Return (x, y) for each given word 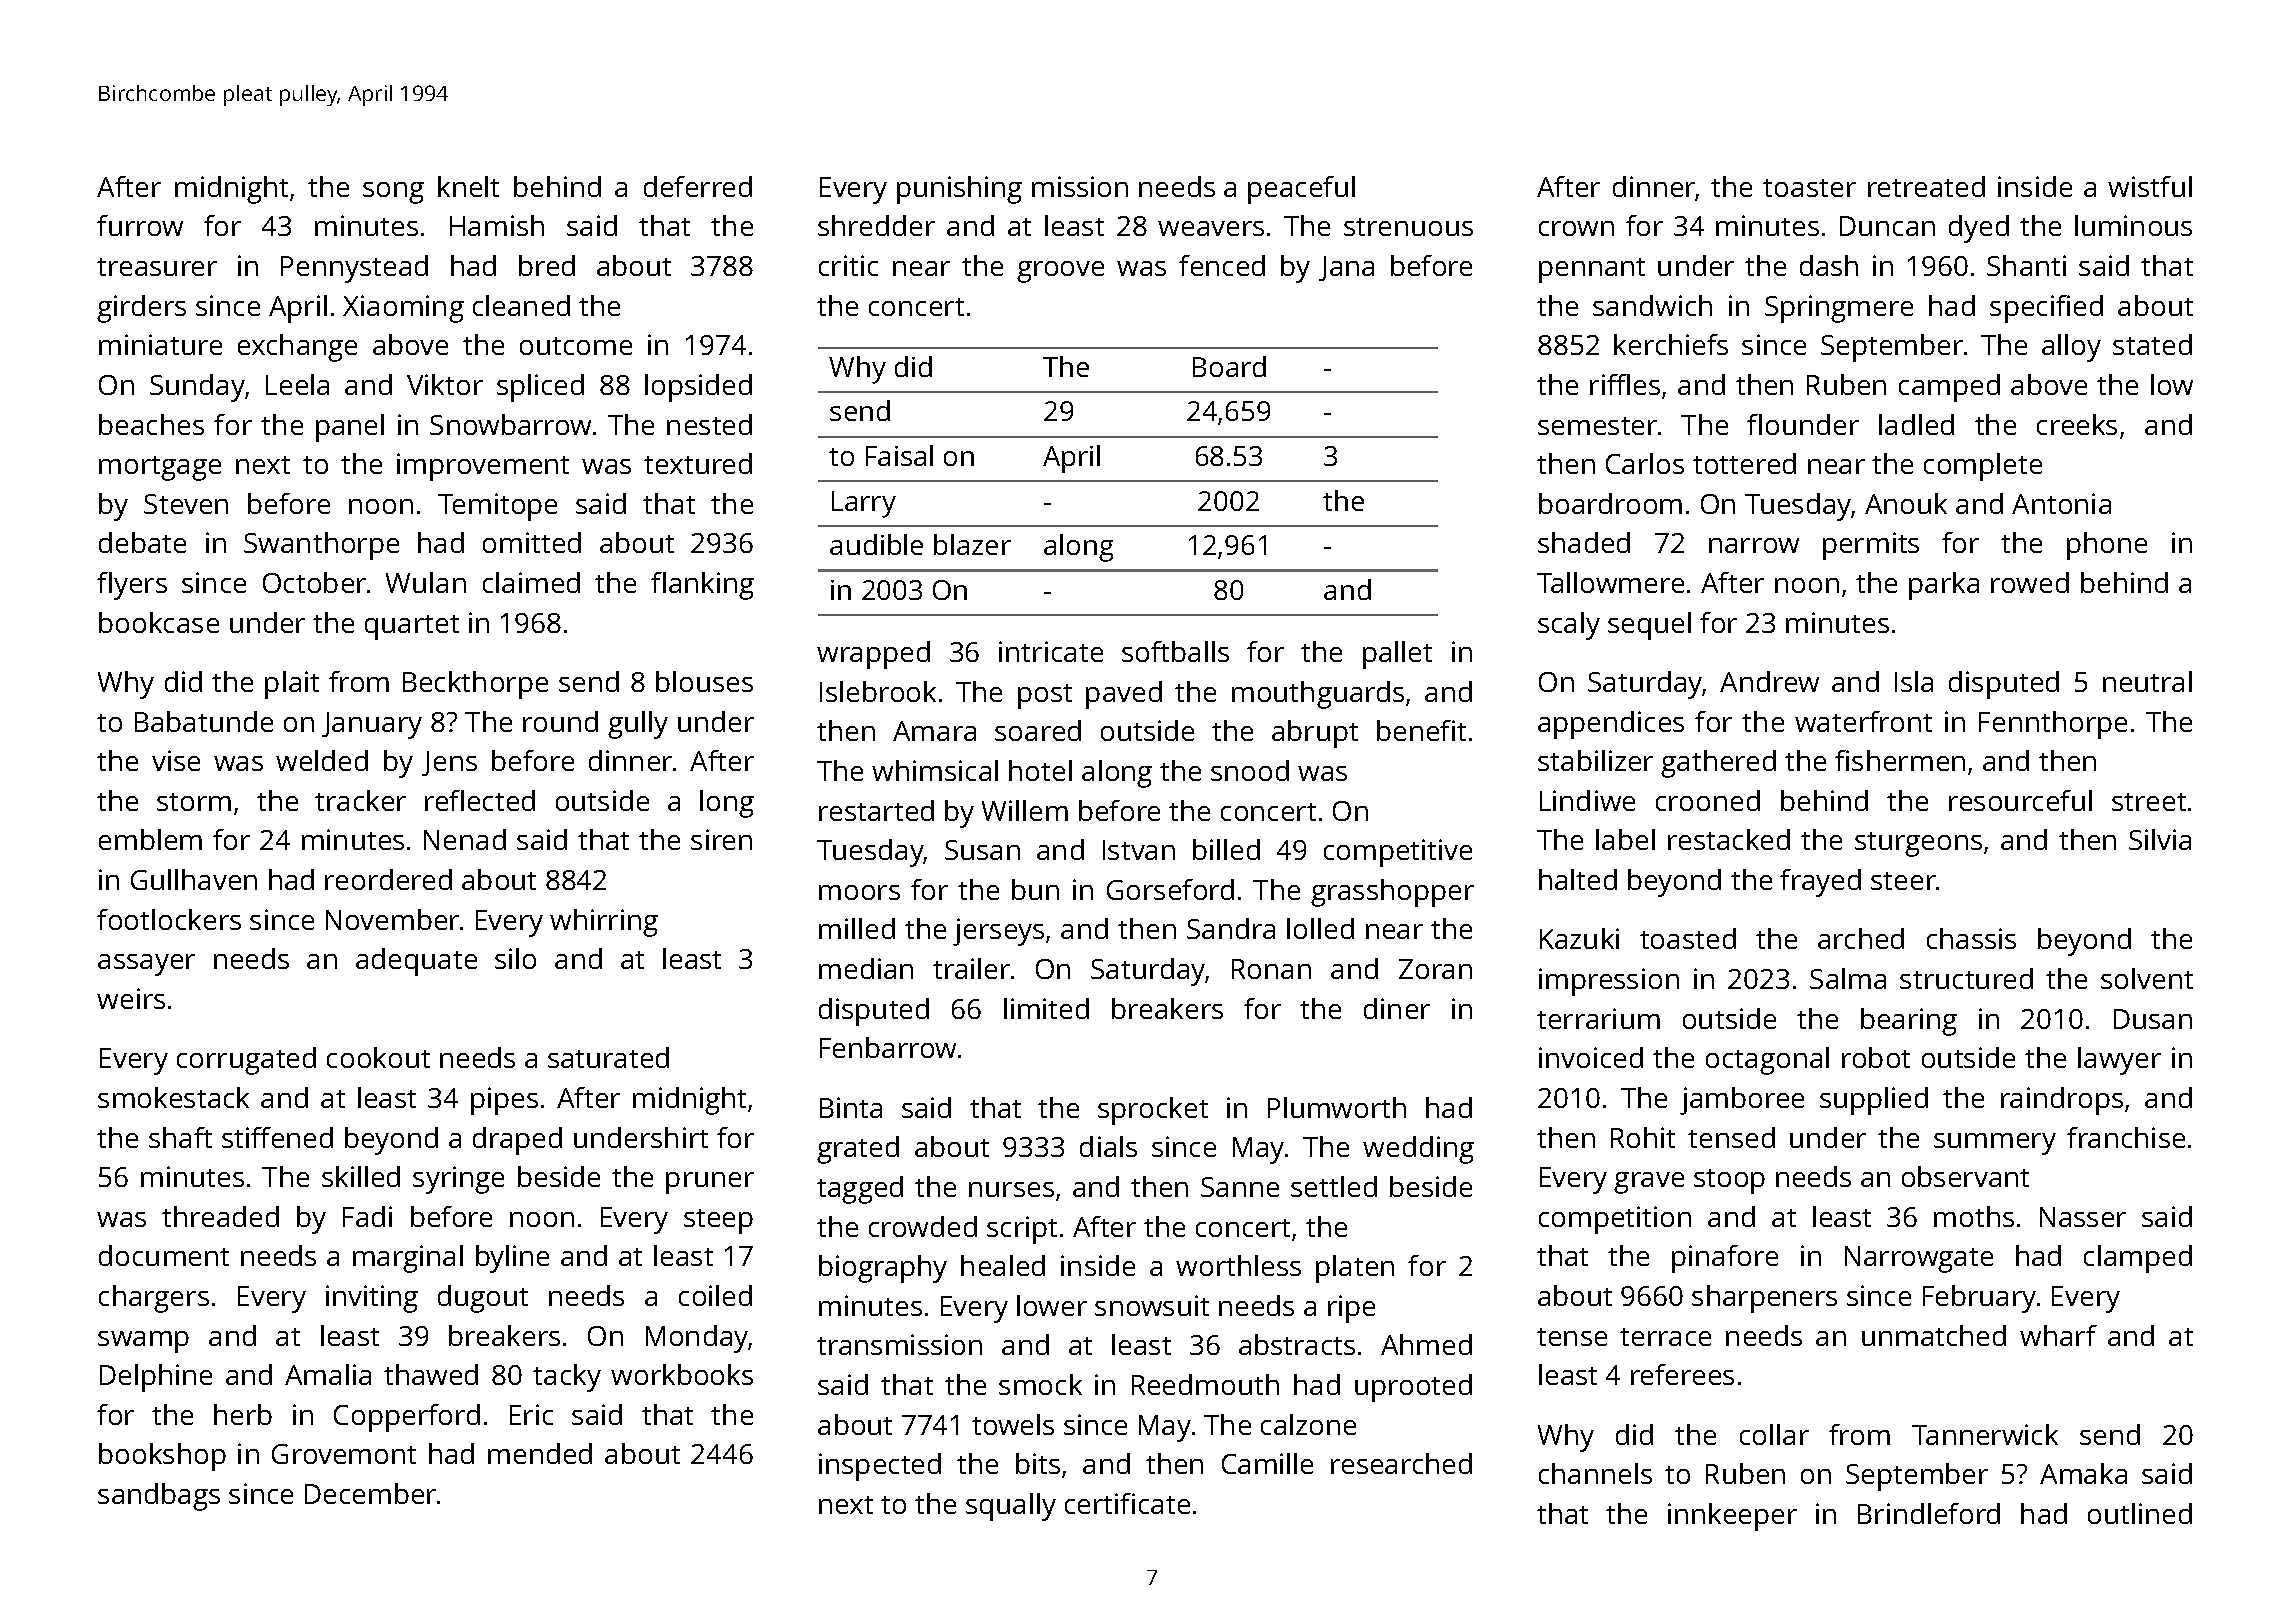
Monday (697, 1339)
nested (709, 424)
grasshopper (1392, 893)
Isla (1914, 681)
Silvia (2160, 839)
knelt (468, 186)
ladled (1916, 424)
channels (1595, 1473)
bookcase (159, 622)
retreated (1926, 186)
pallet (1397, 655)
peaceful (1301, 190)
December (370, 1493)
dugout (483, 1299)
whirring (604, 923)
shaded (1584, 542)
